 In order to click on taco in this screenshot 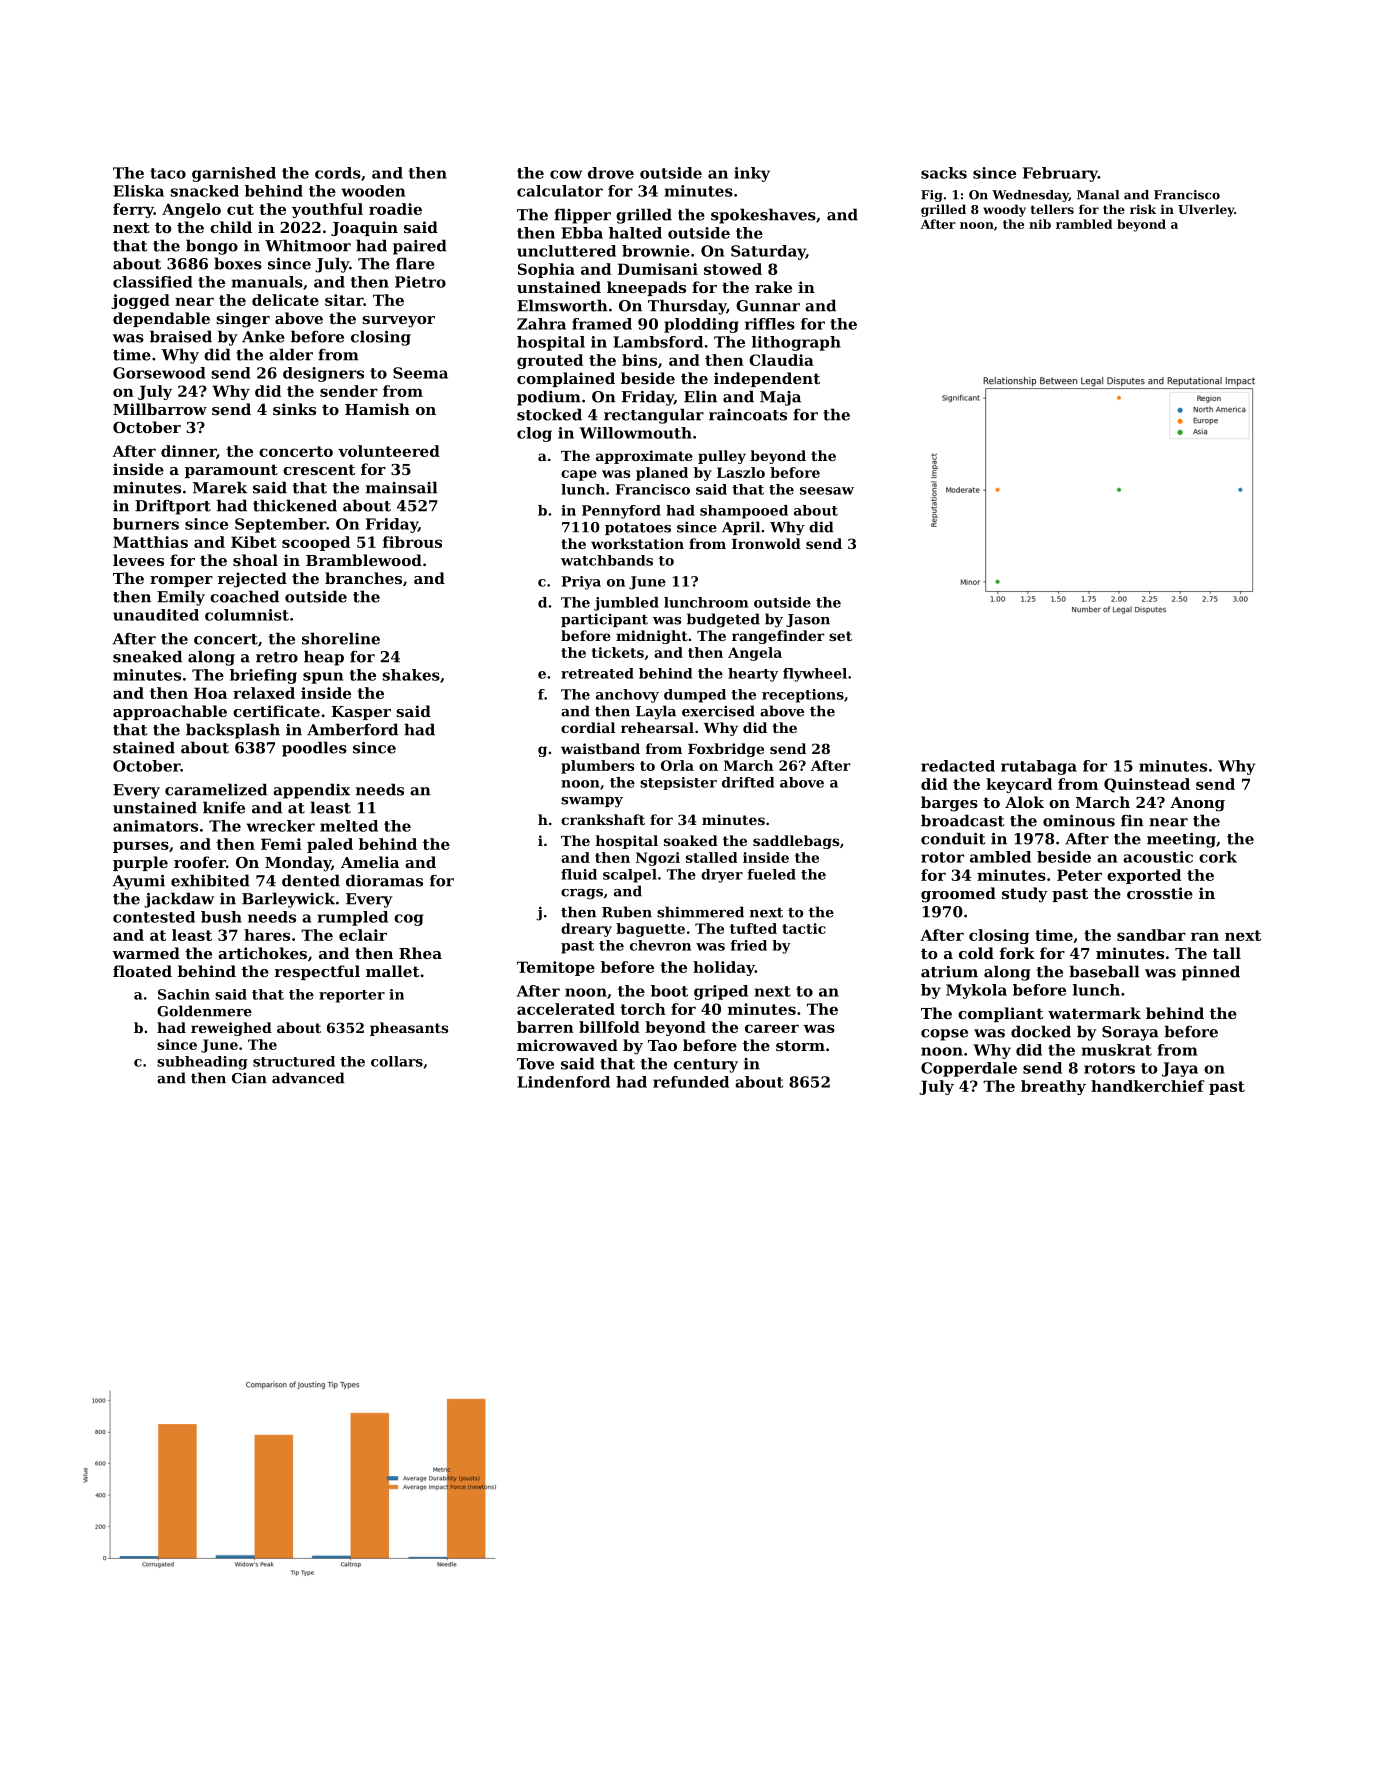, I will do `click(168, 173)`.
